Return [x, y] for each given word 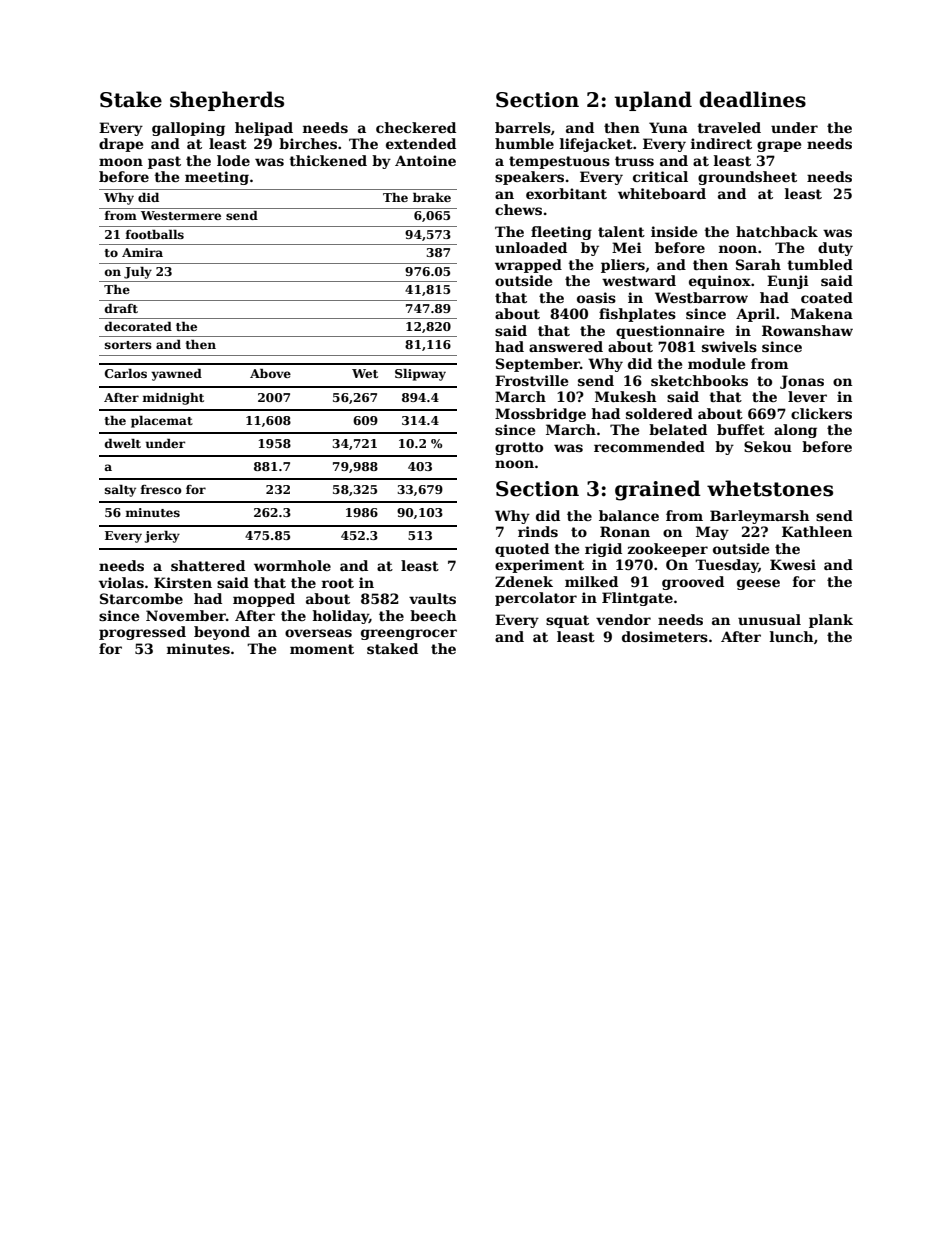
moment [322, 649]
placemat [162, 422]
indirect [721, 143]
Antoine [425, 160]
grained [658, 490]
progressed [142, 633]
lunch [791, 636]
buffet [741, 429]
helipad [264, 129]
